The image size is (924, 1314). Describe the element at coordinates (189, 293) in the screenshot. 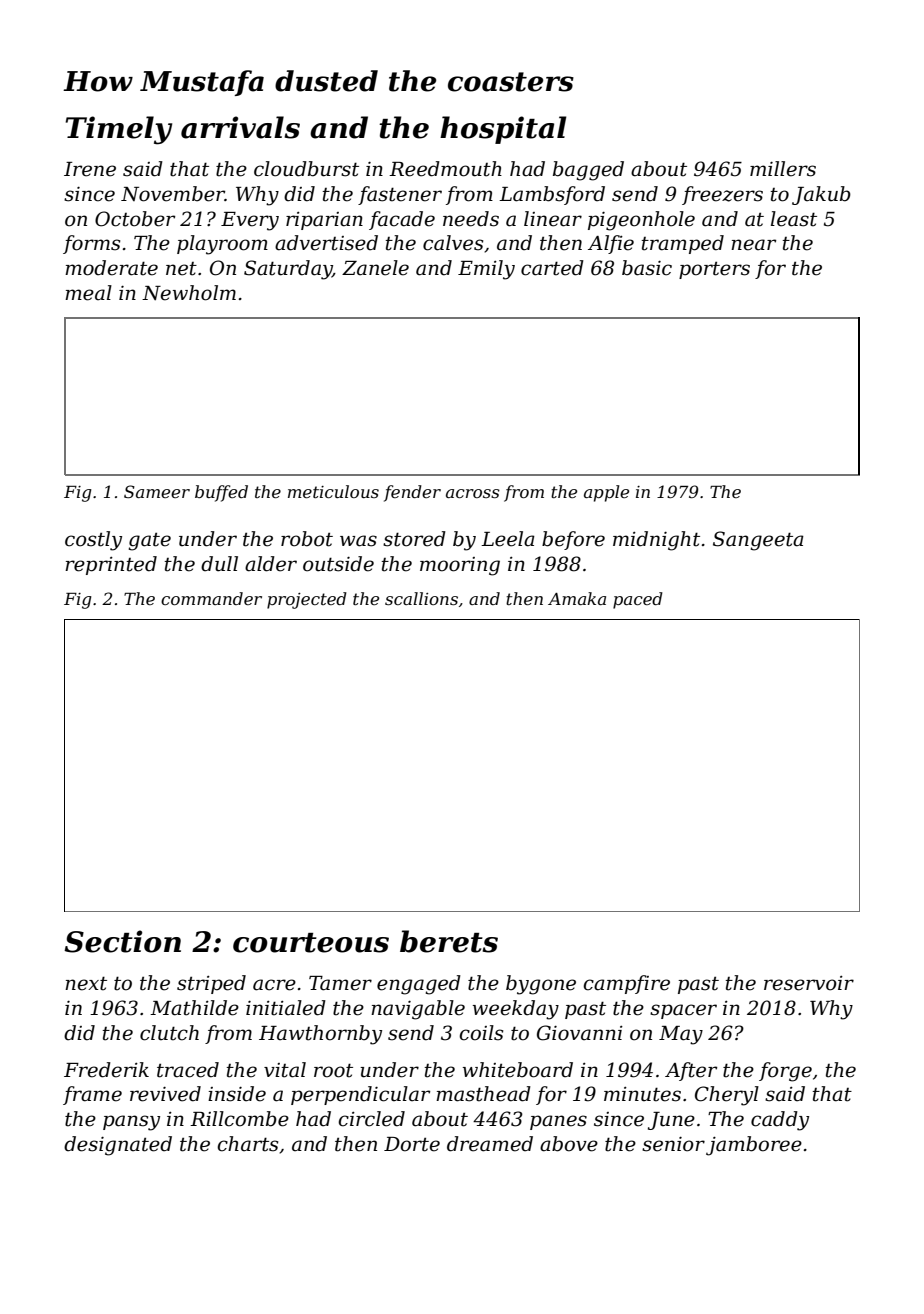

I see `Newholm` at that location.
